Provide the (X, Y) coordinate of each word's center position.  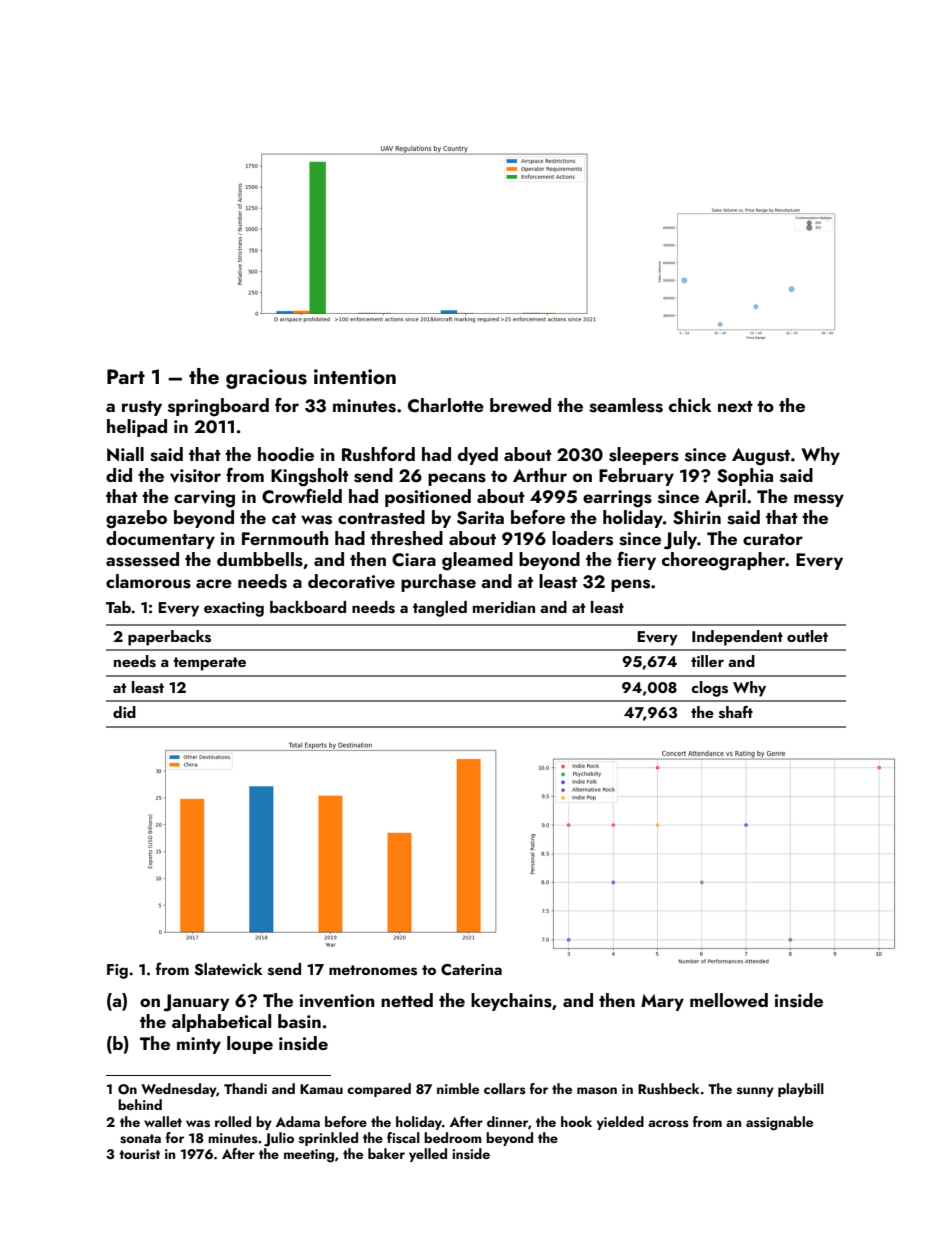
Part (126, 376)
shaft (736, 712)
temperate (209, 664)
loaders (582, 538)
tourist (139, 1154)
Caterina (471, 970)
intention (355, 376)
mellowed (729, 1000)
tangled (440, 609)
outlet (807, 636)
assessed (142, 559)
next (735, 406)
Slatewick (228, 969)
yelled (428, 1155)
